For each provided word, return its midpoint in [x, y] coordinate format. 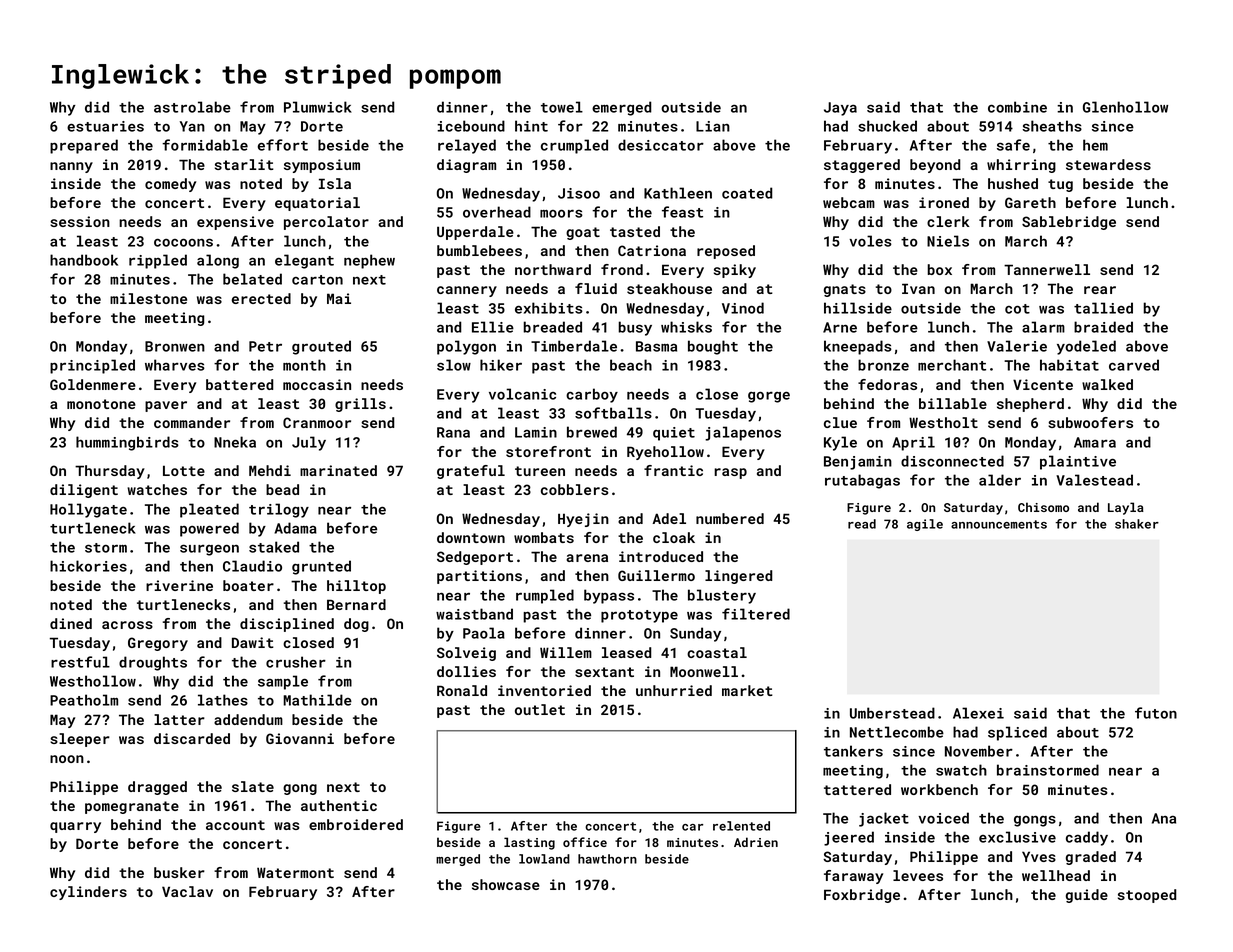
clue [840, 422]
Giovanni [300, 738]
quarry [75, 827]
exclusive [1017, 837]
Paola [484, 633]
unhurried [674, 690]
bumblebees [479, 250]
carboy [592, 395]
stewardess [1108, 164]
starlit [244, 164]
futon [1156, 713]
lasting [529, 843]
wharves [175, 365]
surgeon [209, 550]
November [979, 751]
